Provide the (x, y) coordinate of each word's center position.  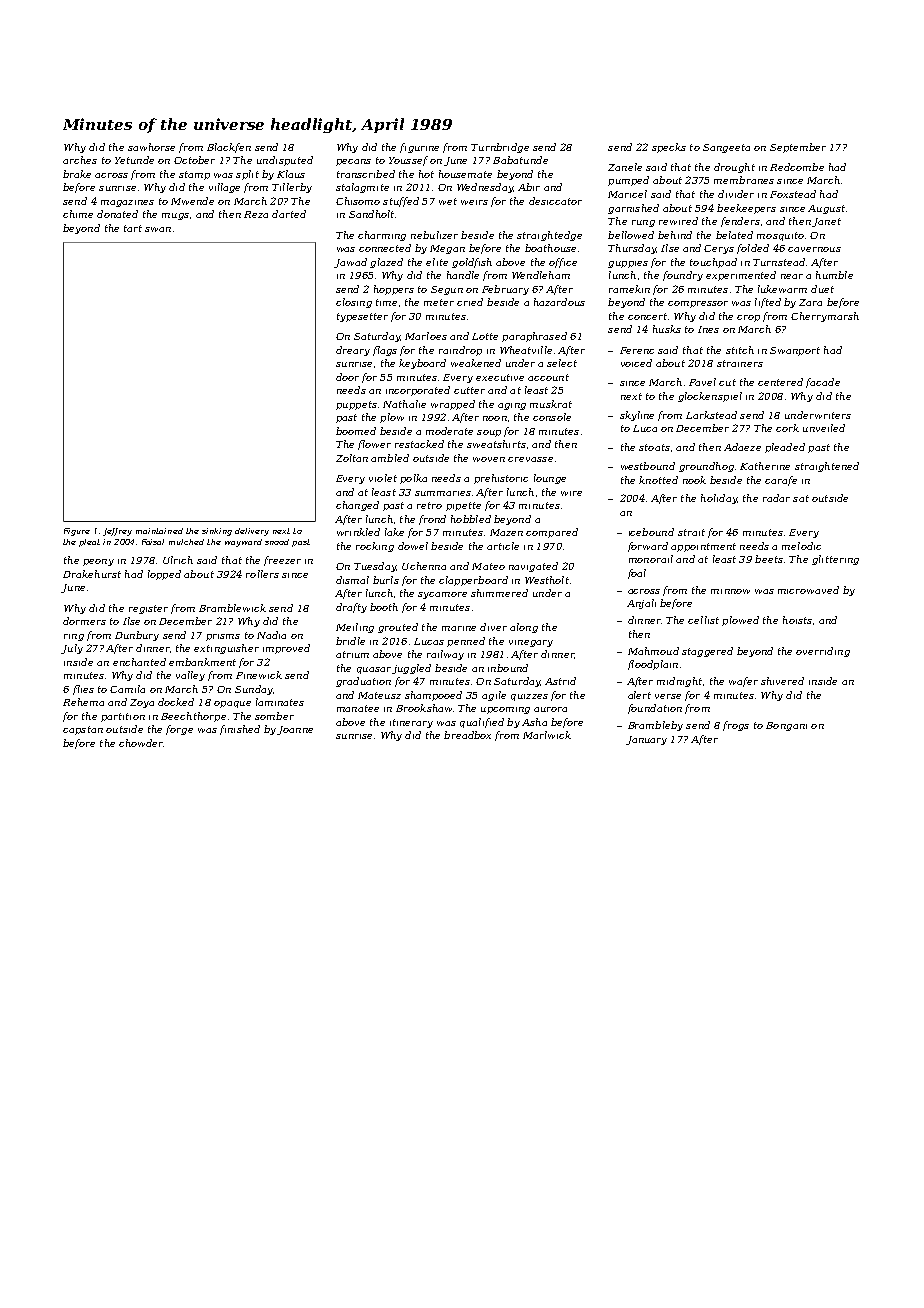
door (347, 377)
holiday (719, 499)
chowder (141, 743)
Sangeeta (726, 148)
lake (394, 532)
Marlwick (547, 735)
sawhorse (151, 147)
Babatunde (520, 160)
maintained (159, 531)
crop (748, 318)
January (646, 740)
